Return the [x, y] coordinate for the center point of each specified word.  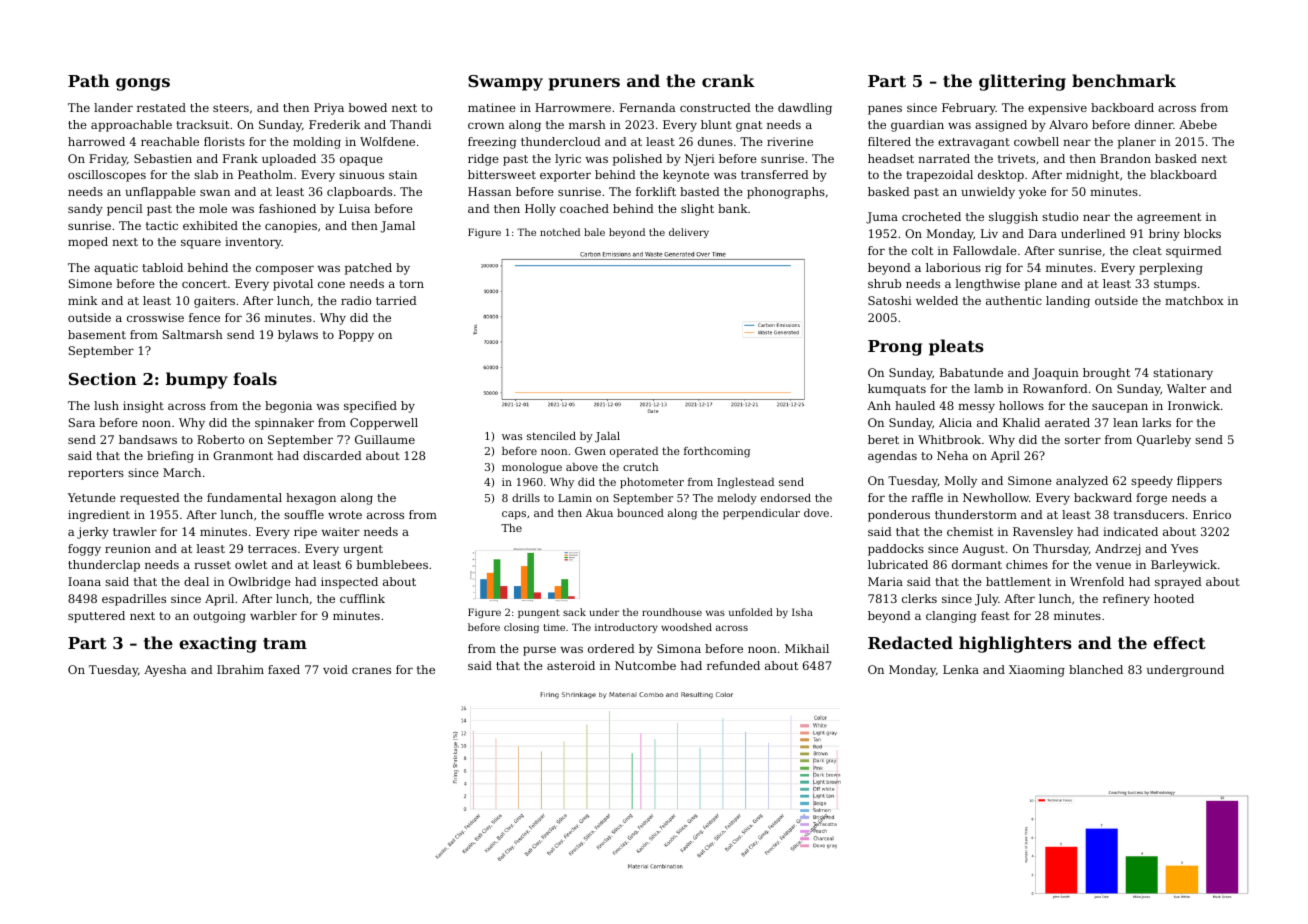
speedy [1152, 482]
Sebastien [163, 158]
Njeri [700, 160]
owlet [251, 564]
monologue [532, 468]
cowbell [1036, 141]
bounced [640, 512]
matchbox [1194, 300]
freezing [492, 143]
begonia [288, 407]
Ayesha [165, 671]
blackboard [1183, 174]
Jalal [607, 436]
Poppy [356, 336]
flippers [1199, 482]
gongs [143, 84]
